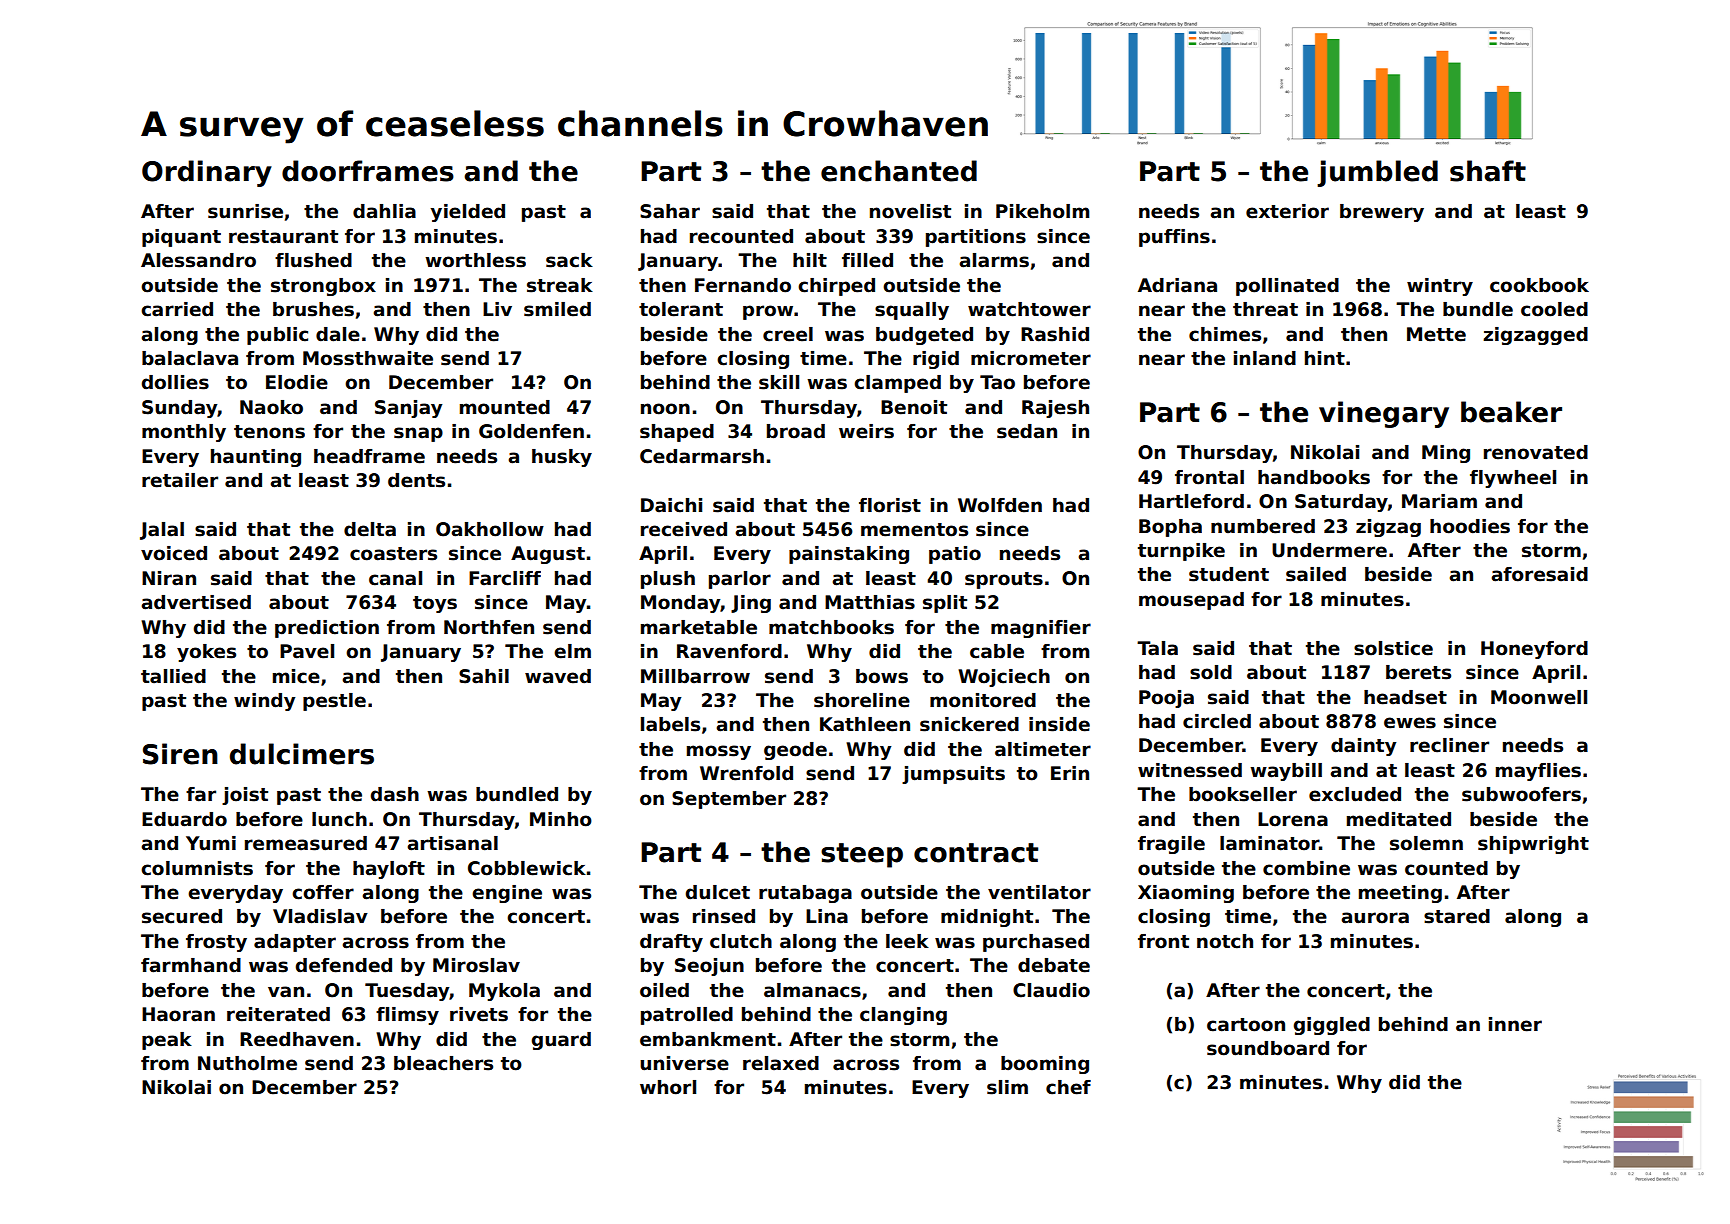  What do you see at coordinates (1211, 672) in the screenshot?
I see `sold` at bounding box center [1211, 672].
